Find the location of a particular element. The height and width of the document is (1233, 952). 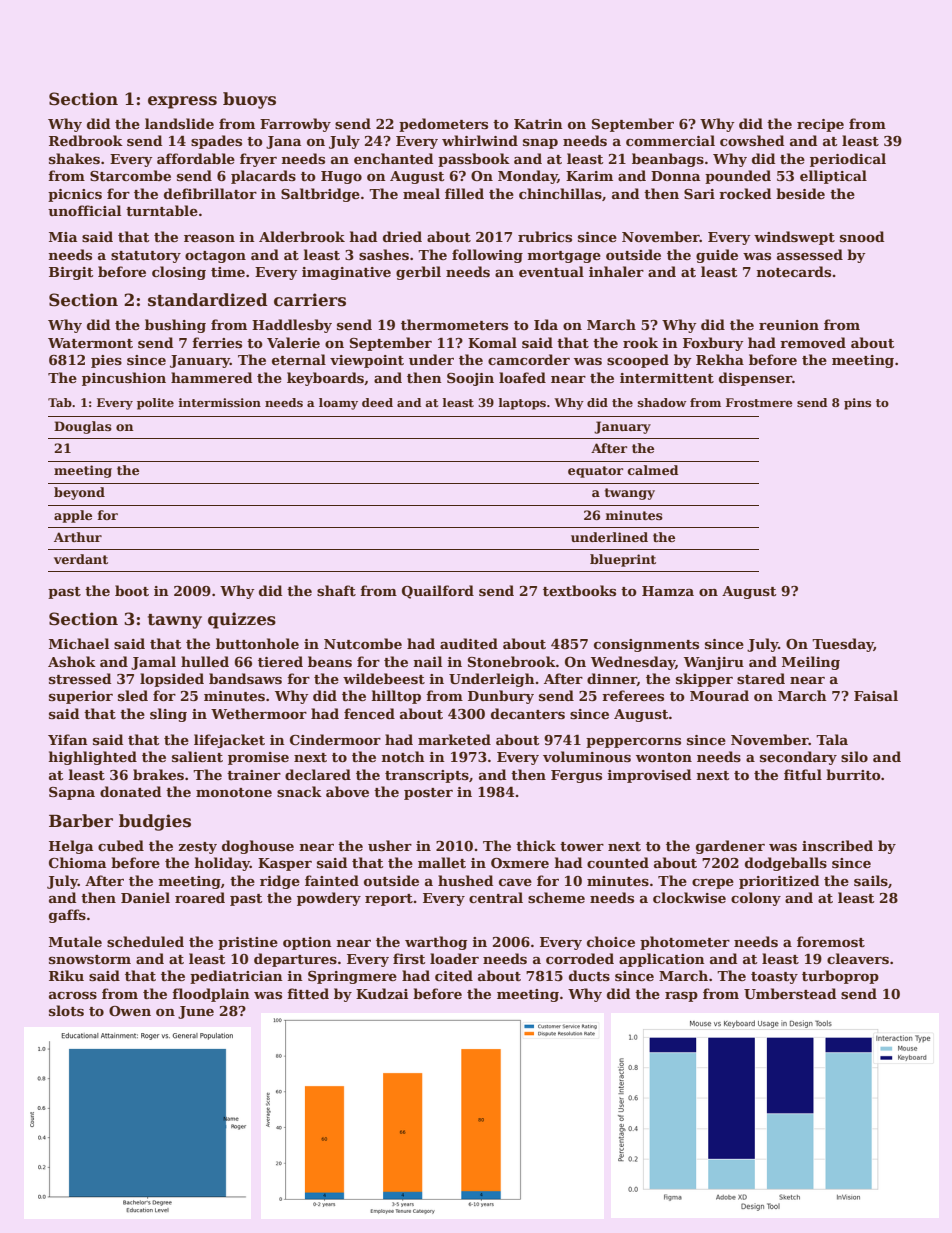

Katrin is located at coordinates (538, 124).
